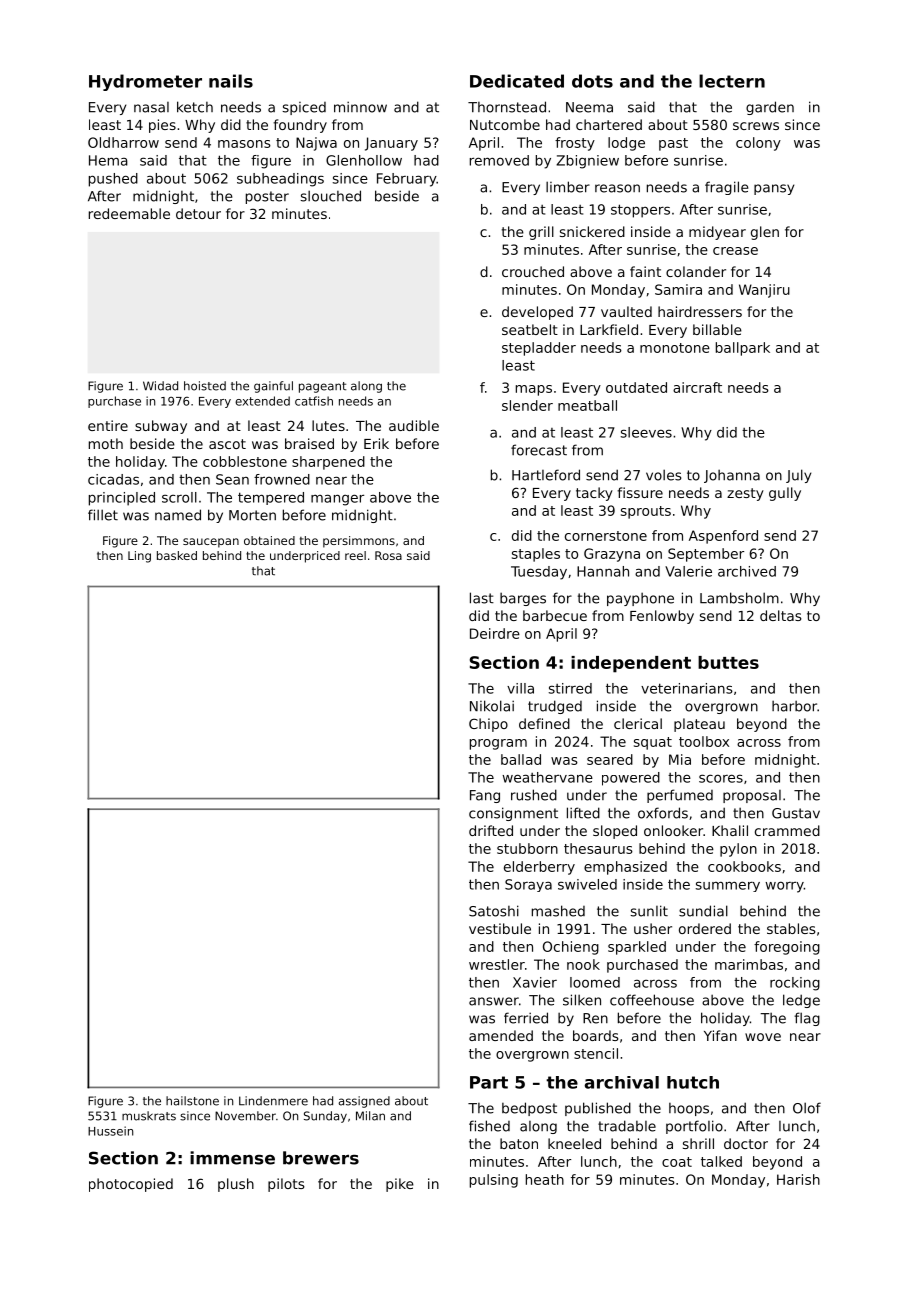  I want to click on Wanjiru, so click(764, 291).
